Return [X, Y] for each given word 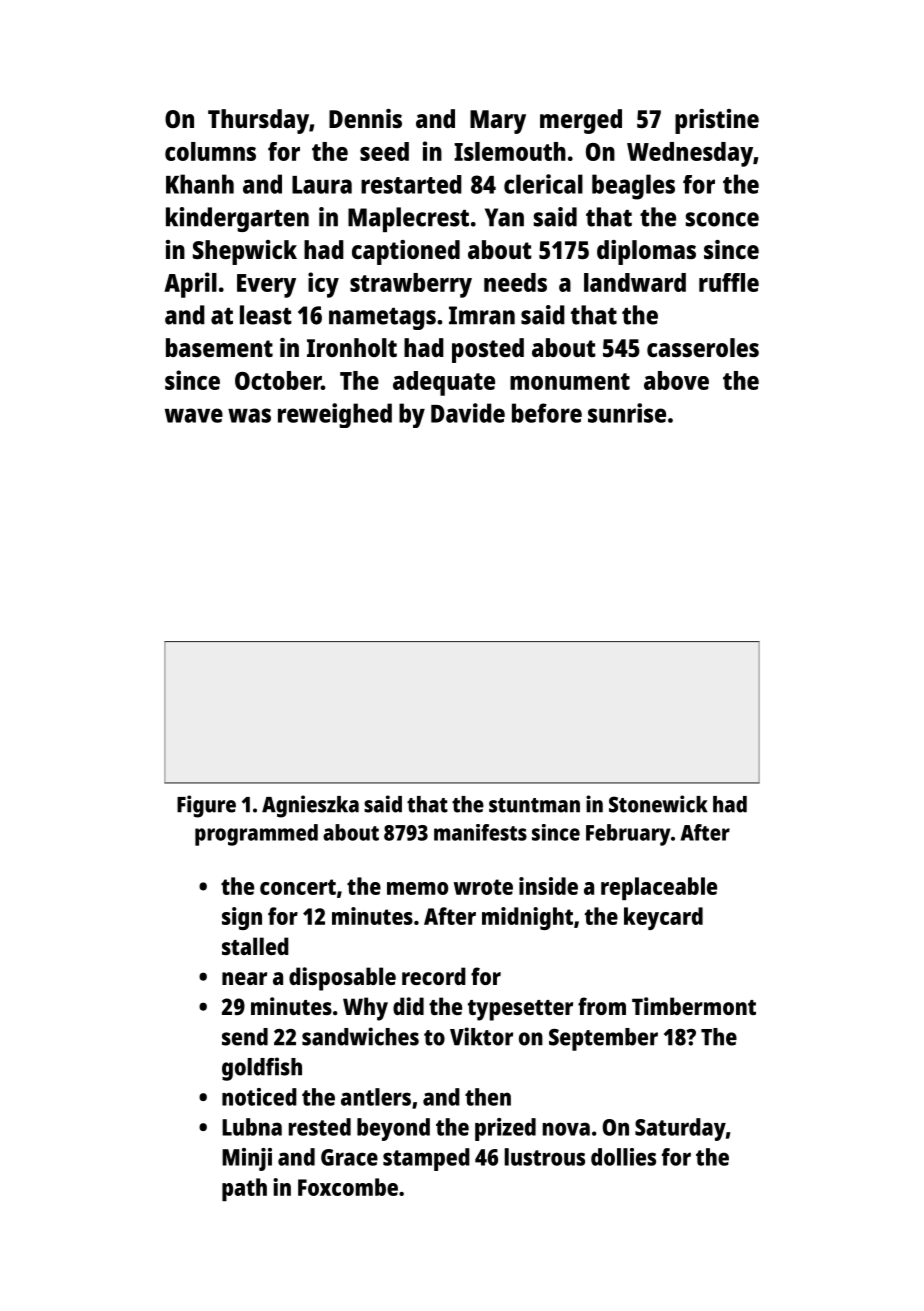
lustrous [544, 1157]
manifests [480, 832]
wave [194, 415]
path [244, 1189]
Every [266, 286]
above [676, 380]
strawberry [411, 285]
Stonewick [658, 804]
